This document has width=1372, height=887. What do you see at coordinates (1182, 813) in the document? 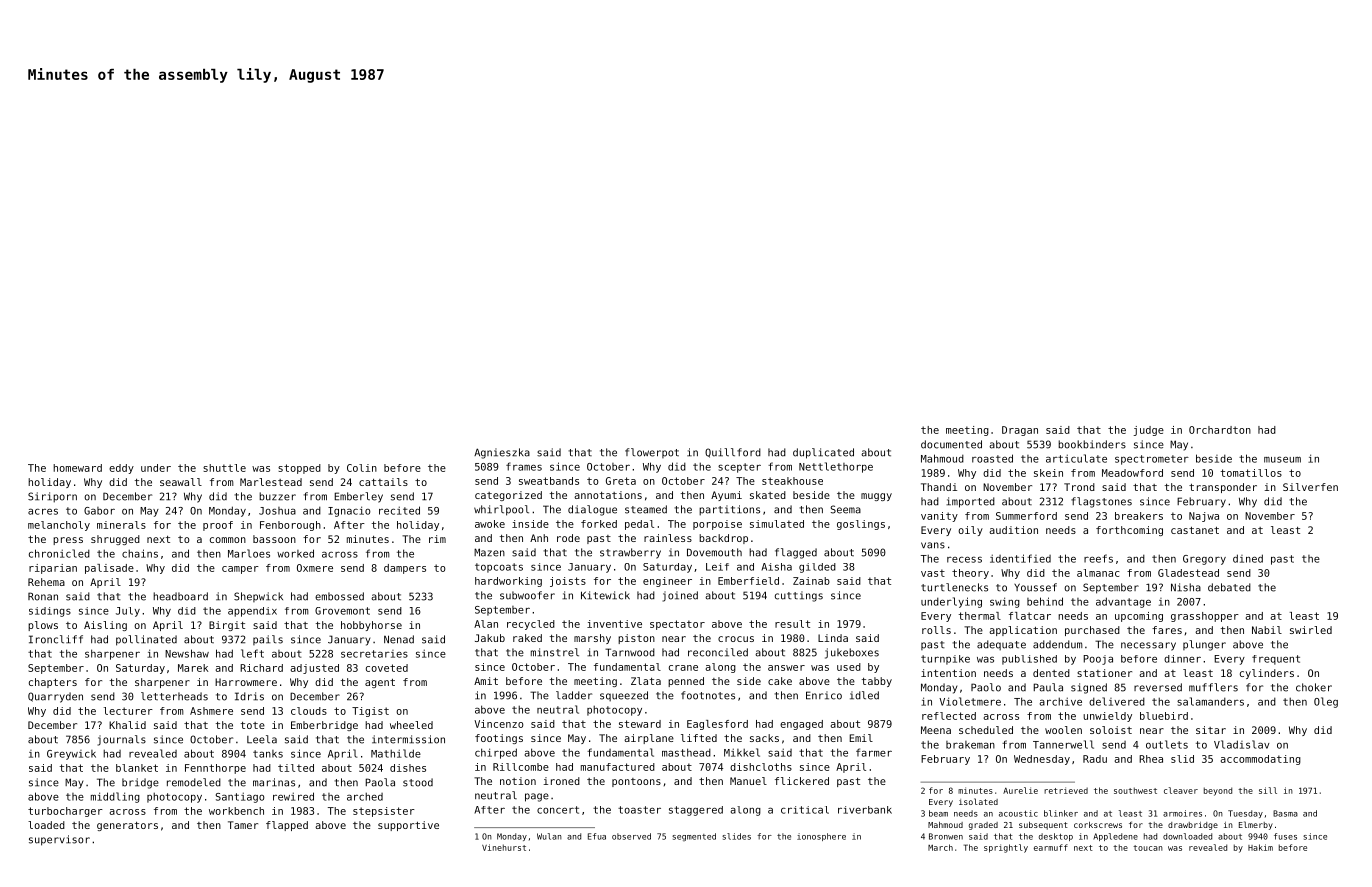
I see `armoires` at bounding box center [1182, 813].
